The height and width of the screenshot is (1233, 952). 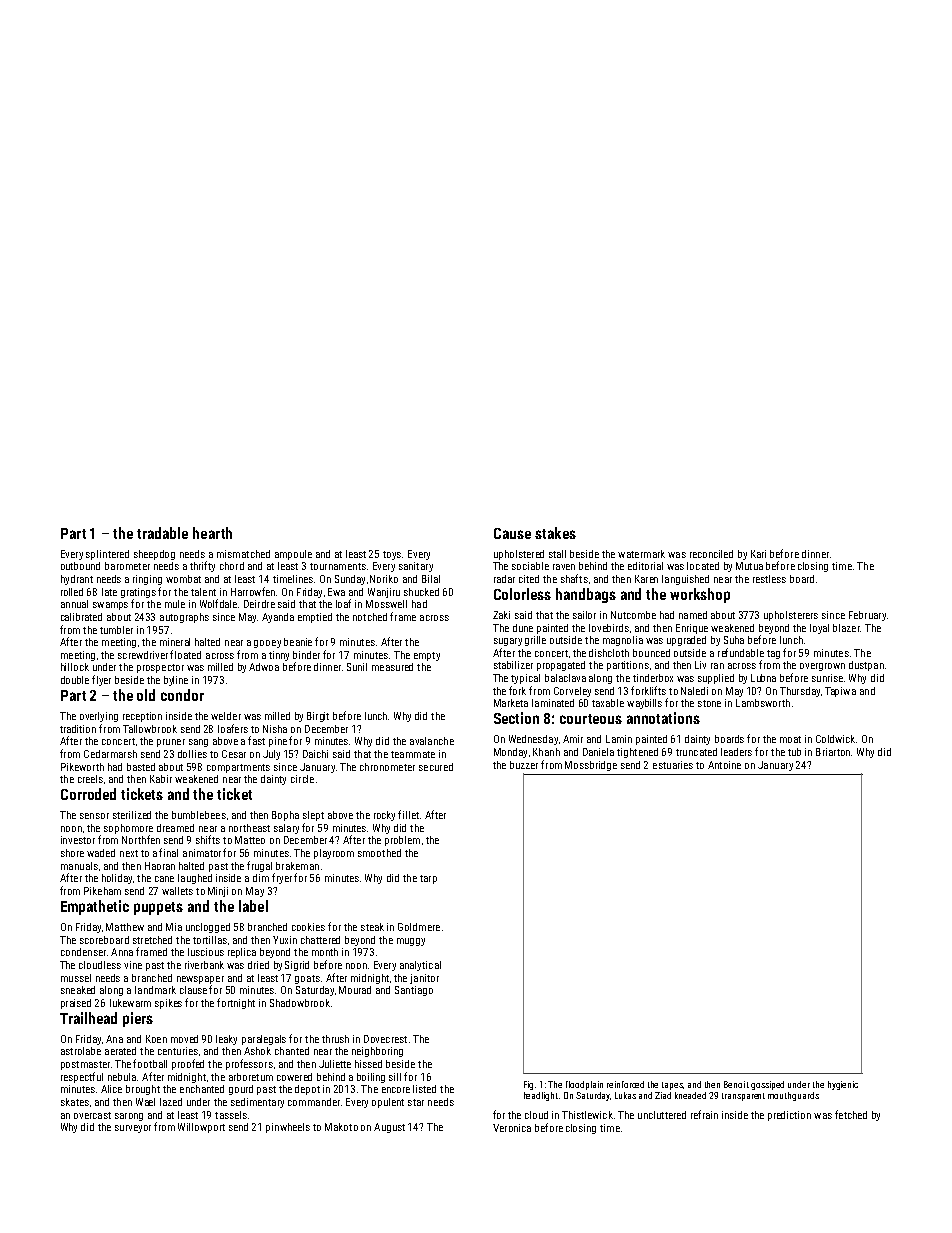 I want to click on ampoule, so click(x=293, y=555).
